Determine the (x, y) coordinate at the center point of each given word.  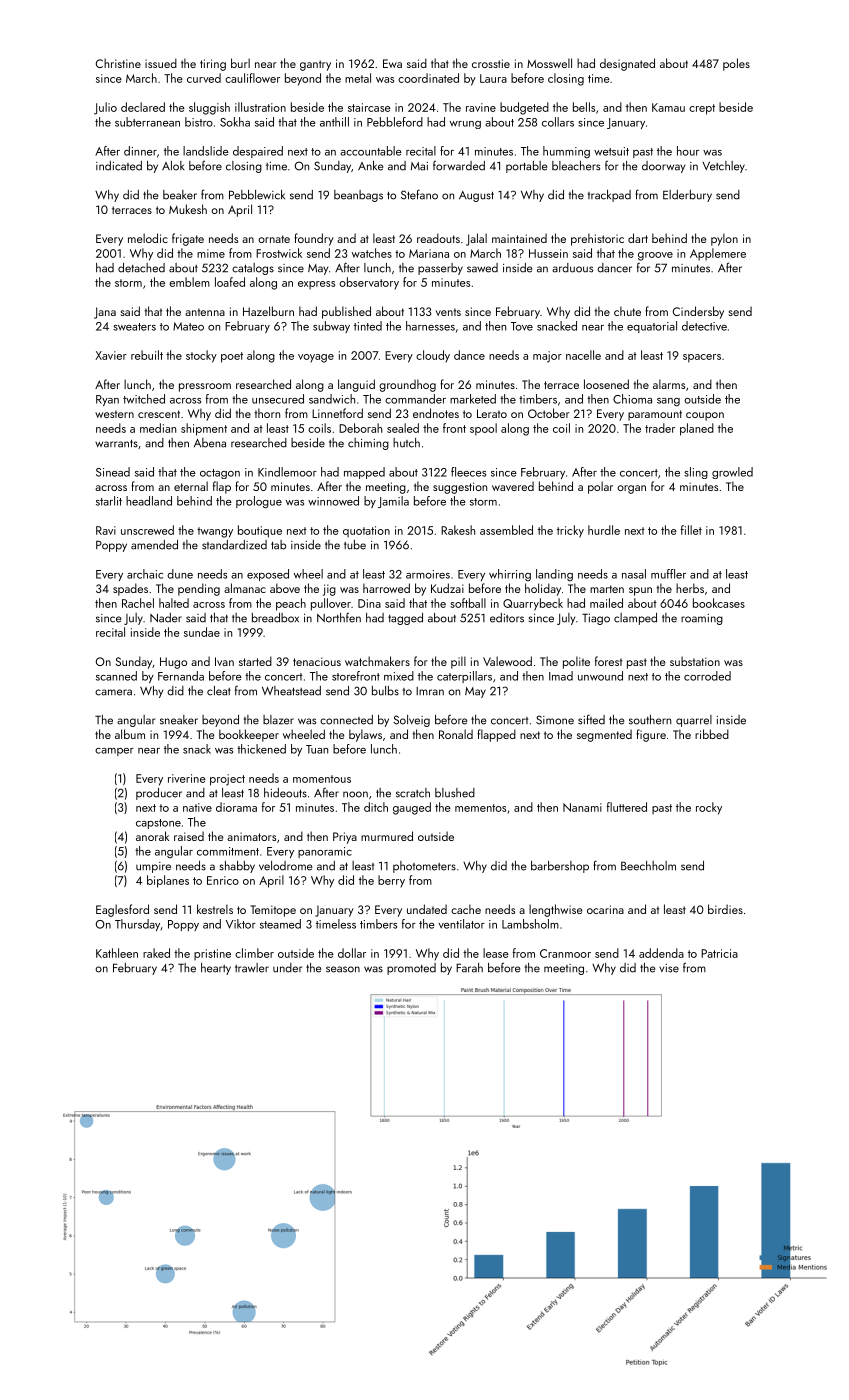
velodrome (285, 866)
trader (660, 428)
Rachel (138, 603)
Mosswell (549, 63)
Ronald (456, 734)
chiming (368, 444)
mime (211, 253)
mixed (399, 676)
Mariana (429, 253)
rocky (709, 808)
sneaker (179, 720)
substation (695, 661)
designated (627, 64)
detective (704, 326)
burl (240, 63)
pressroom (205, 387)
